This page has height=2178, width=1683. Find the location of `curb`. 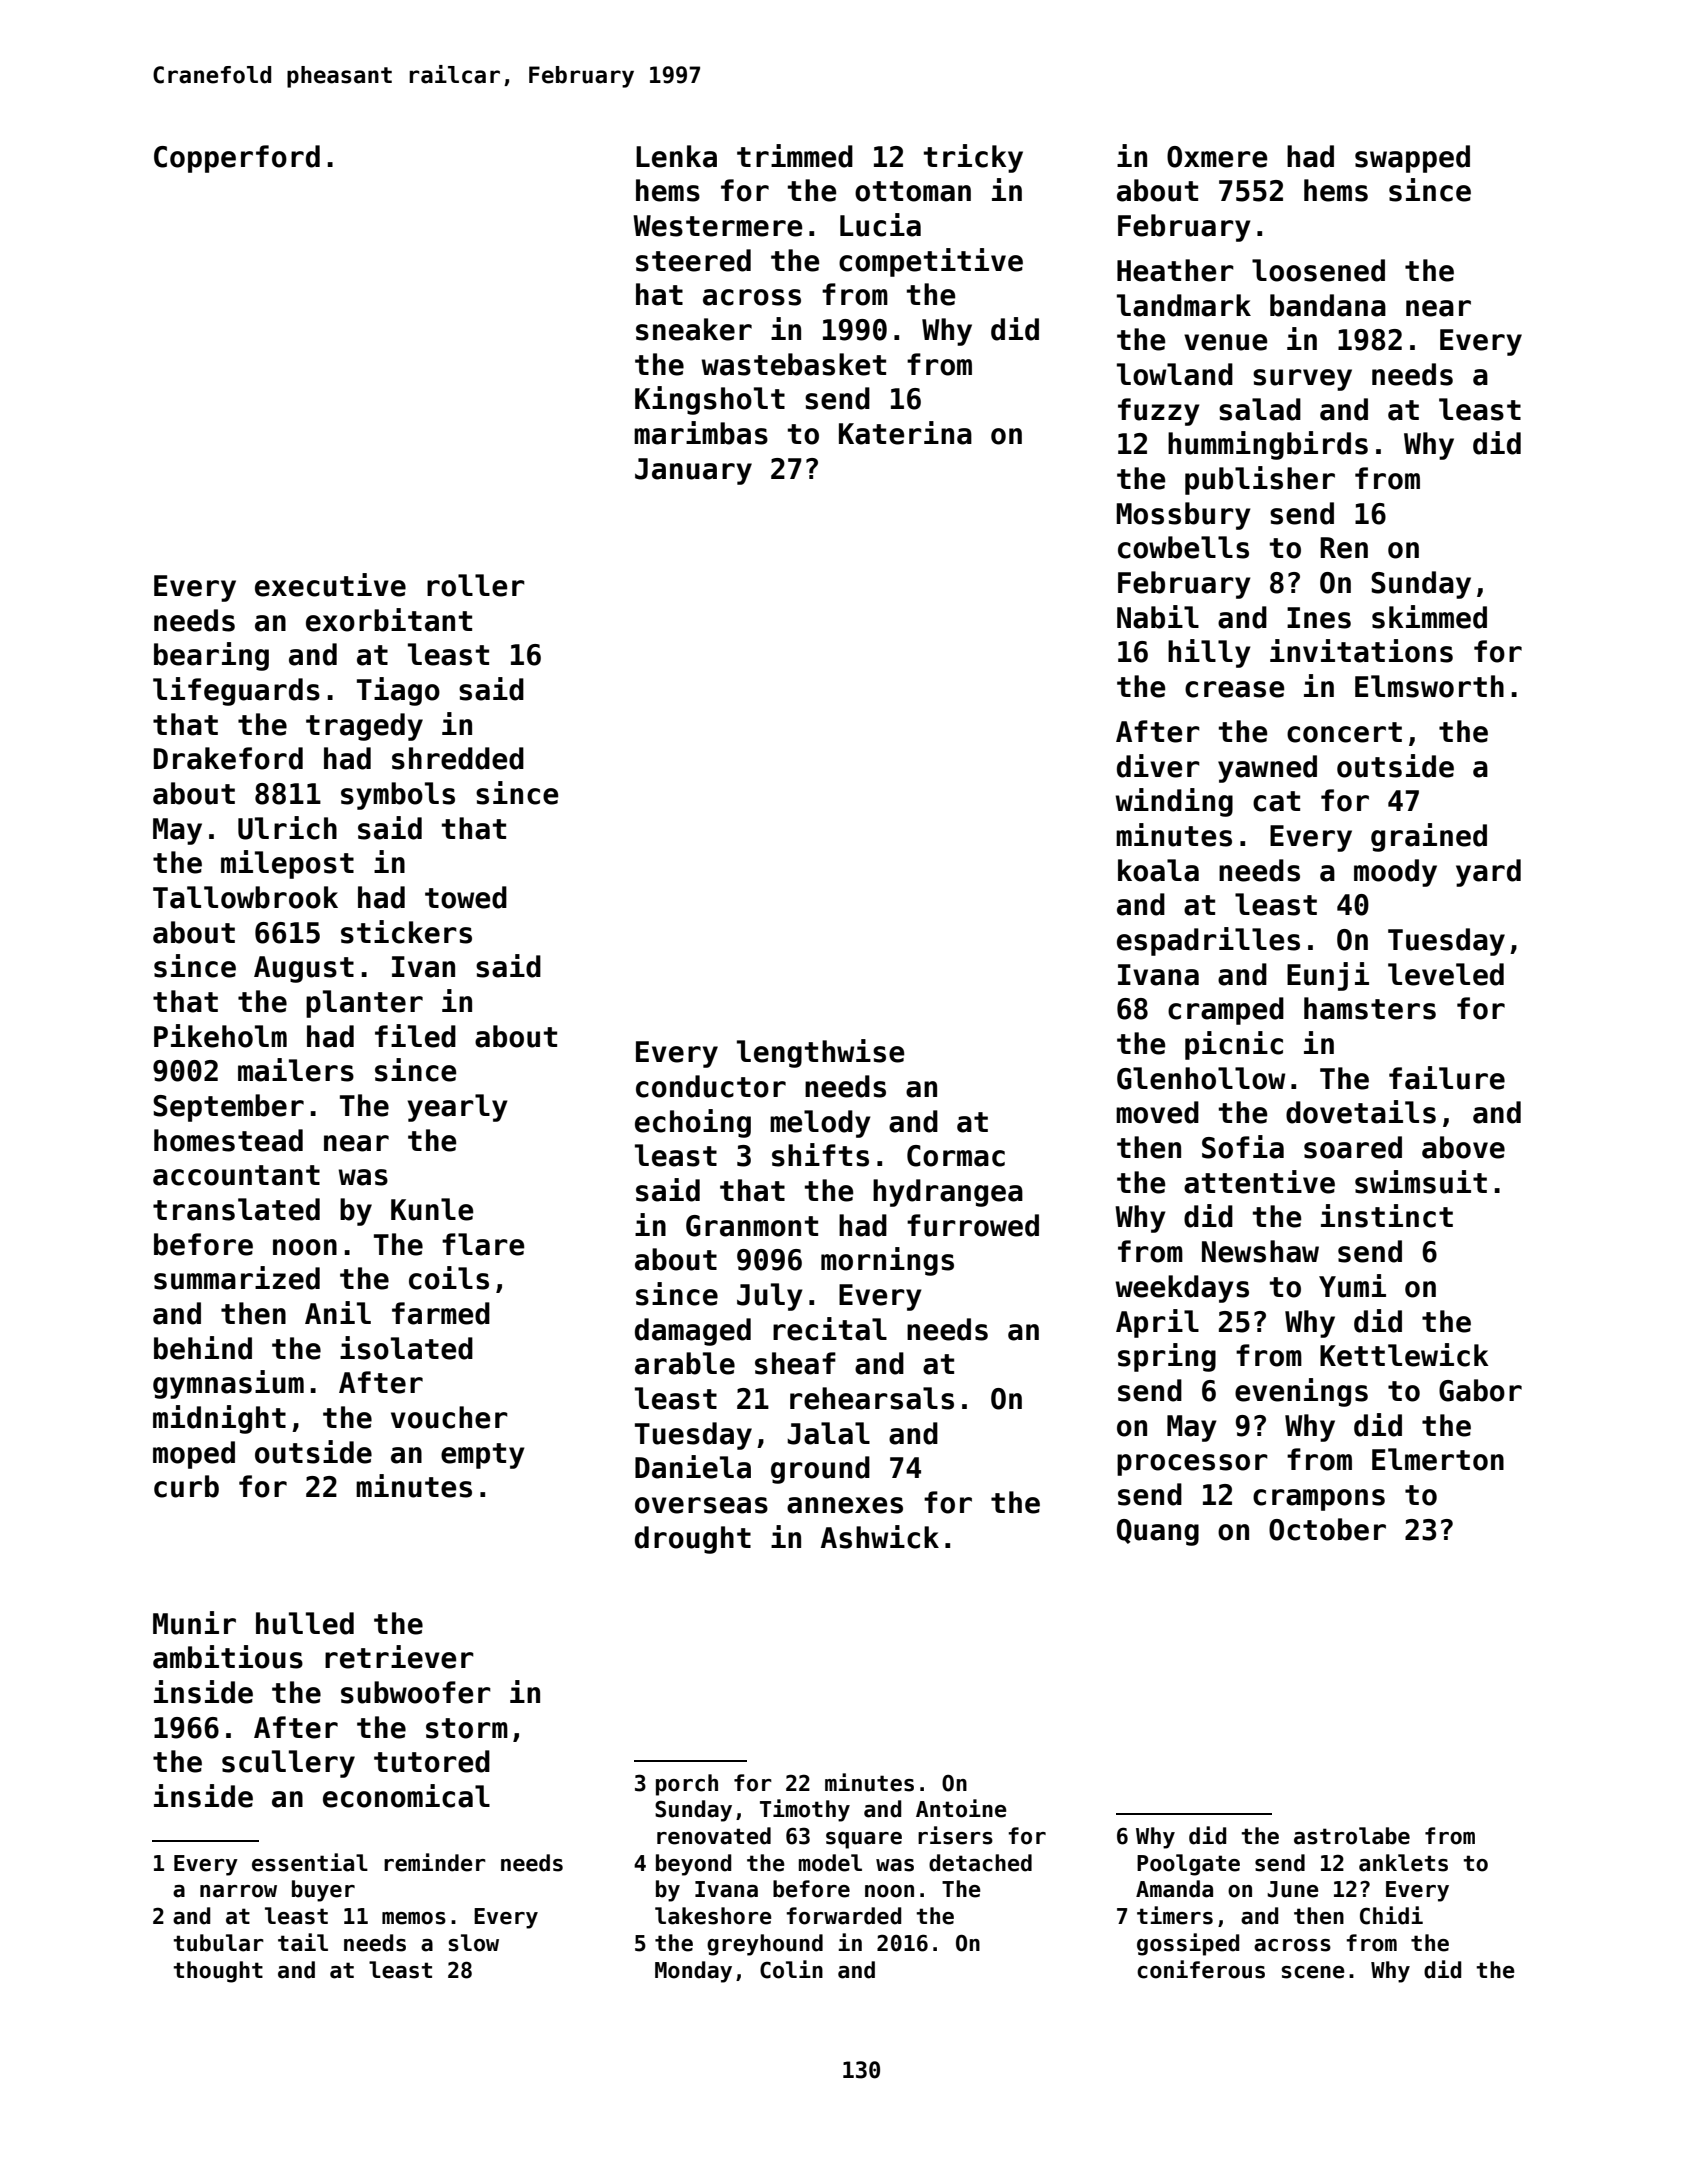

curb is located at coordinates (186, 1486).
